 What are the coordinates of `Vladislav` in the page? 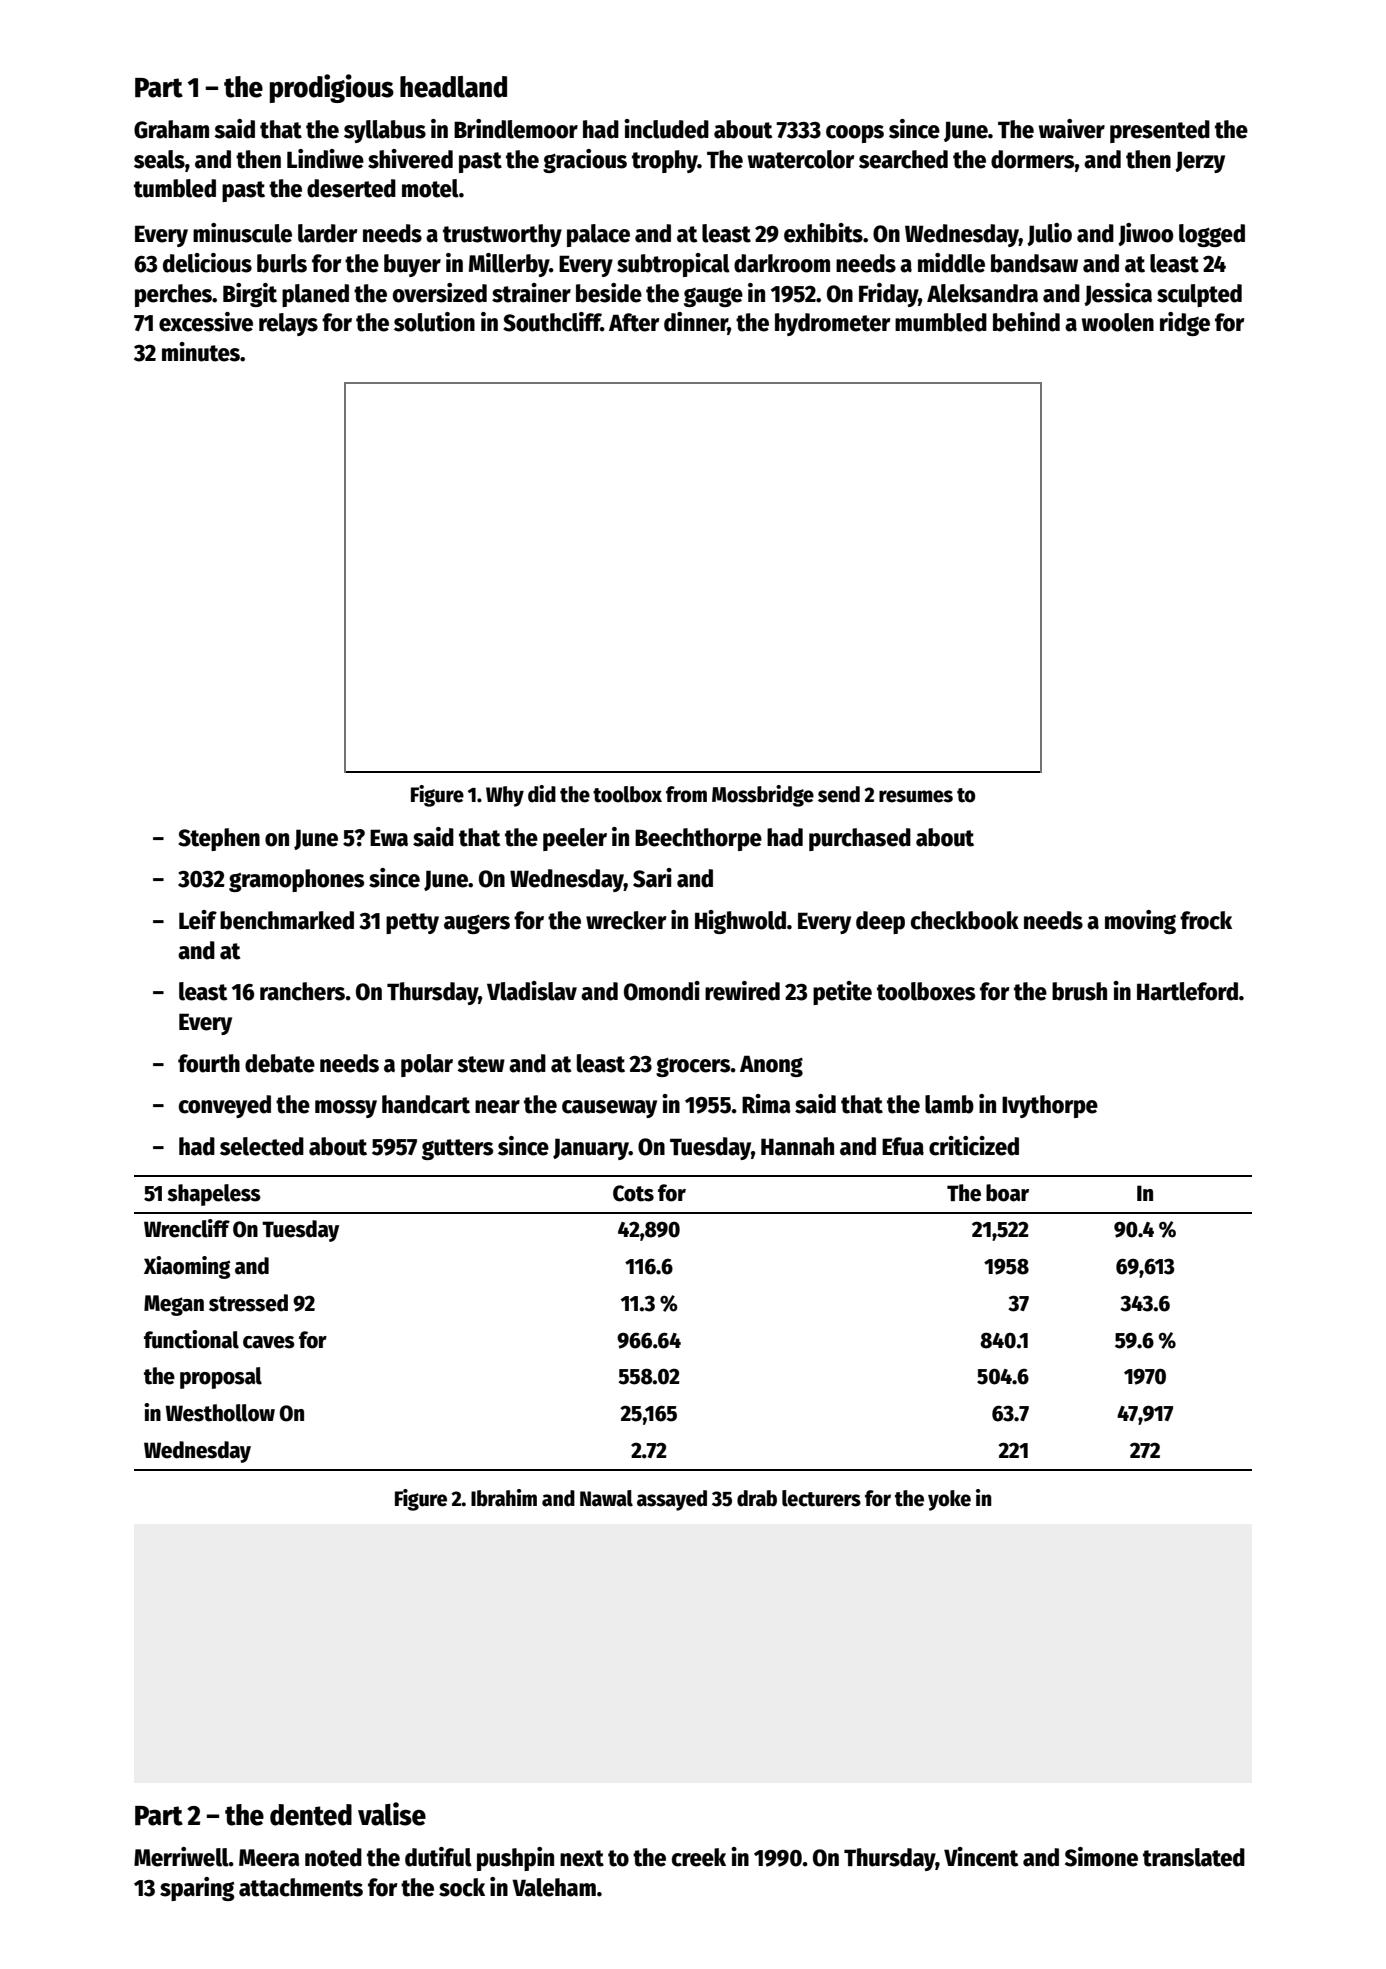 It's located at (532, 991).
